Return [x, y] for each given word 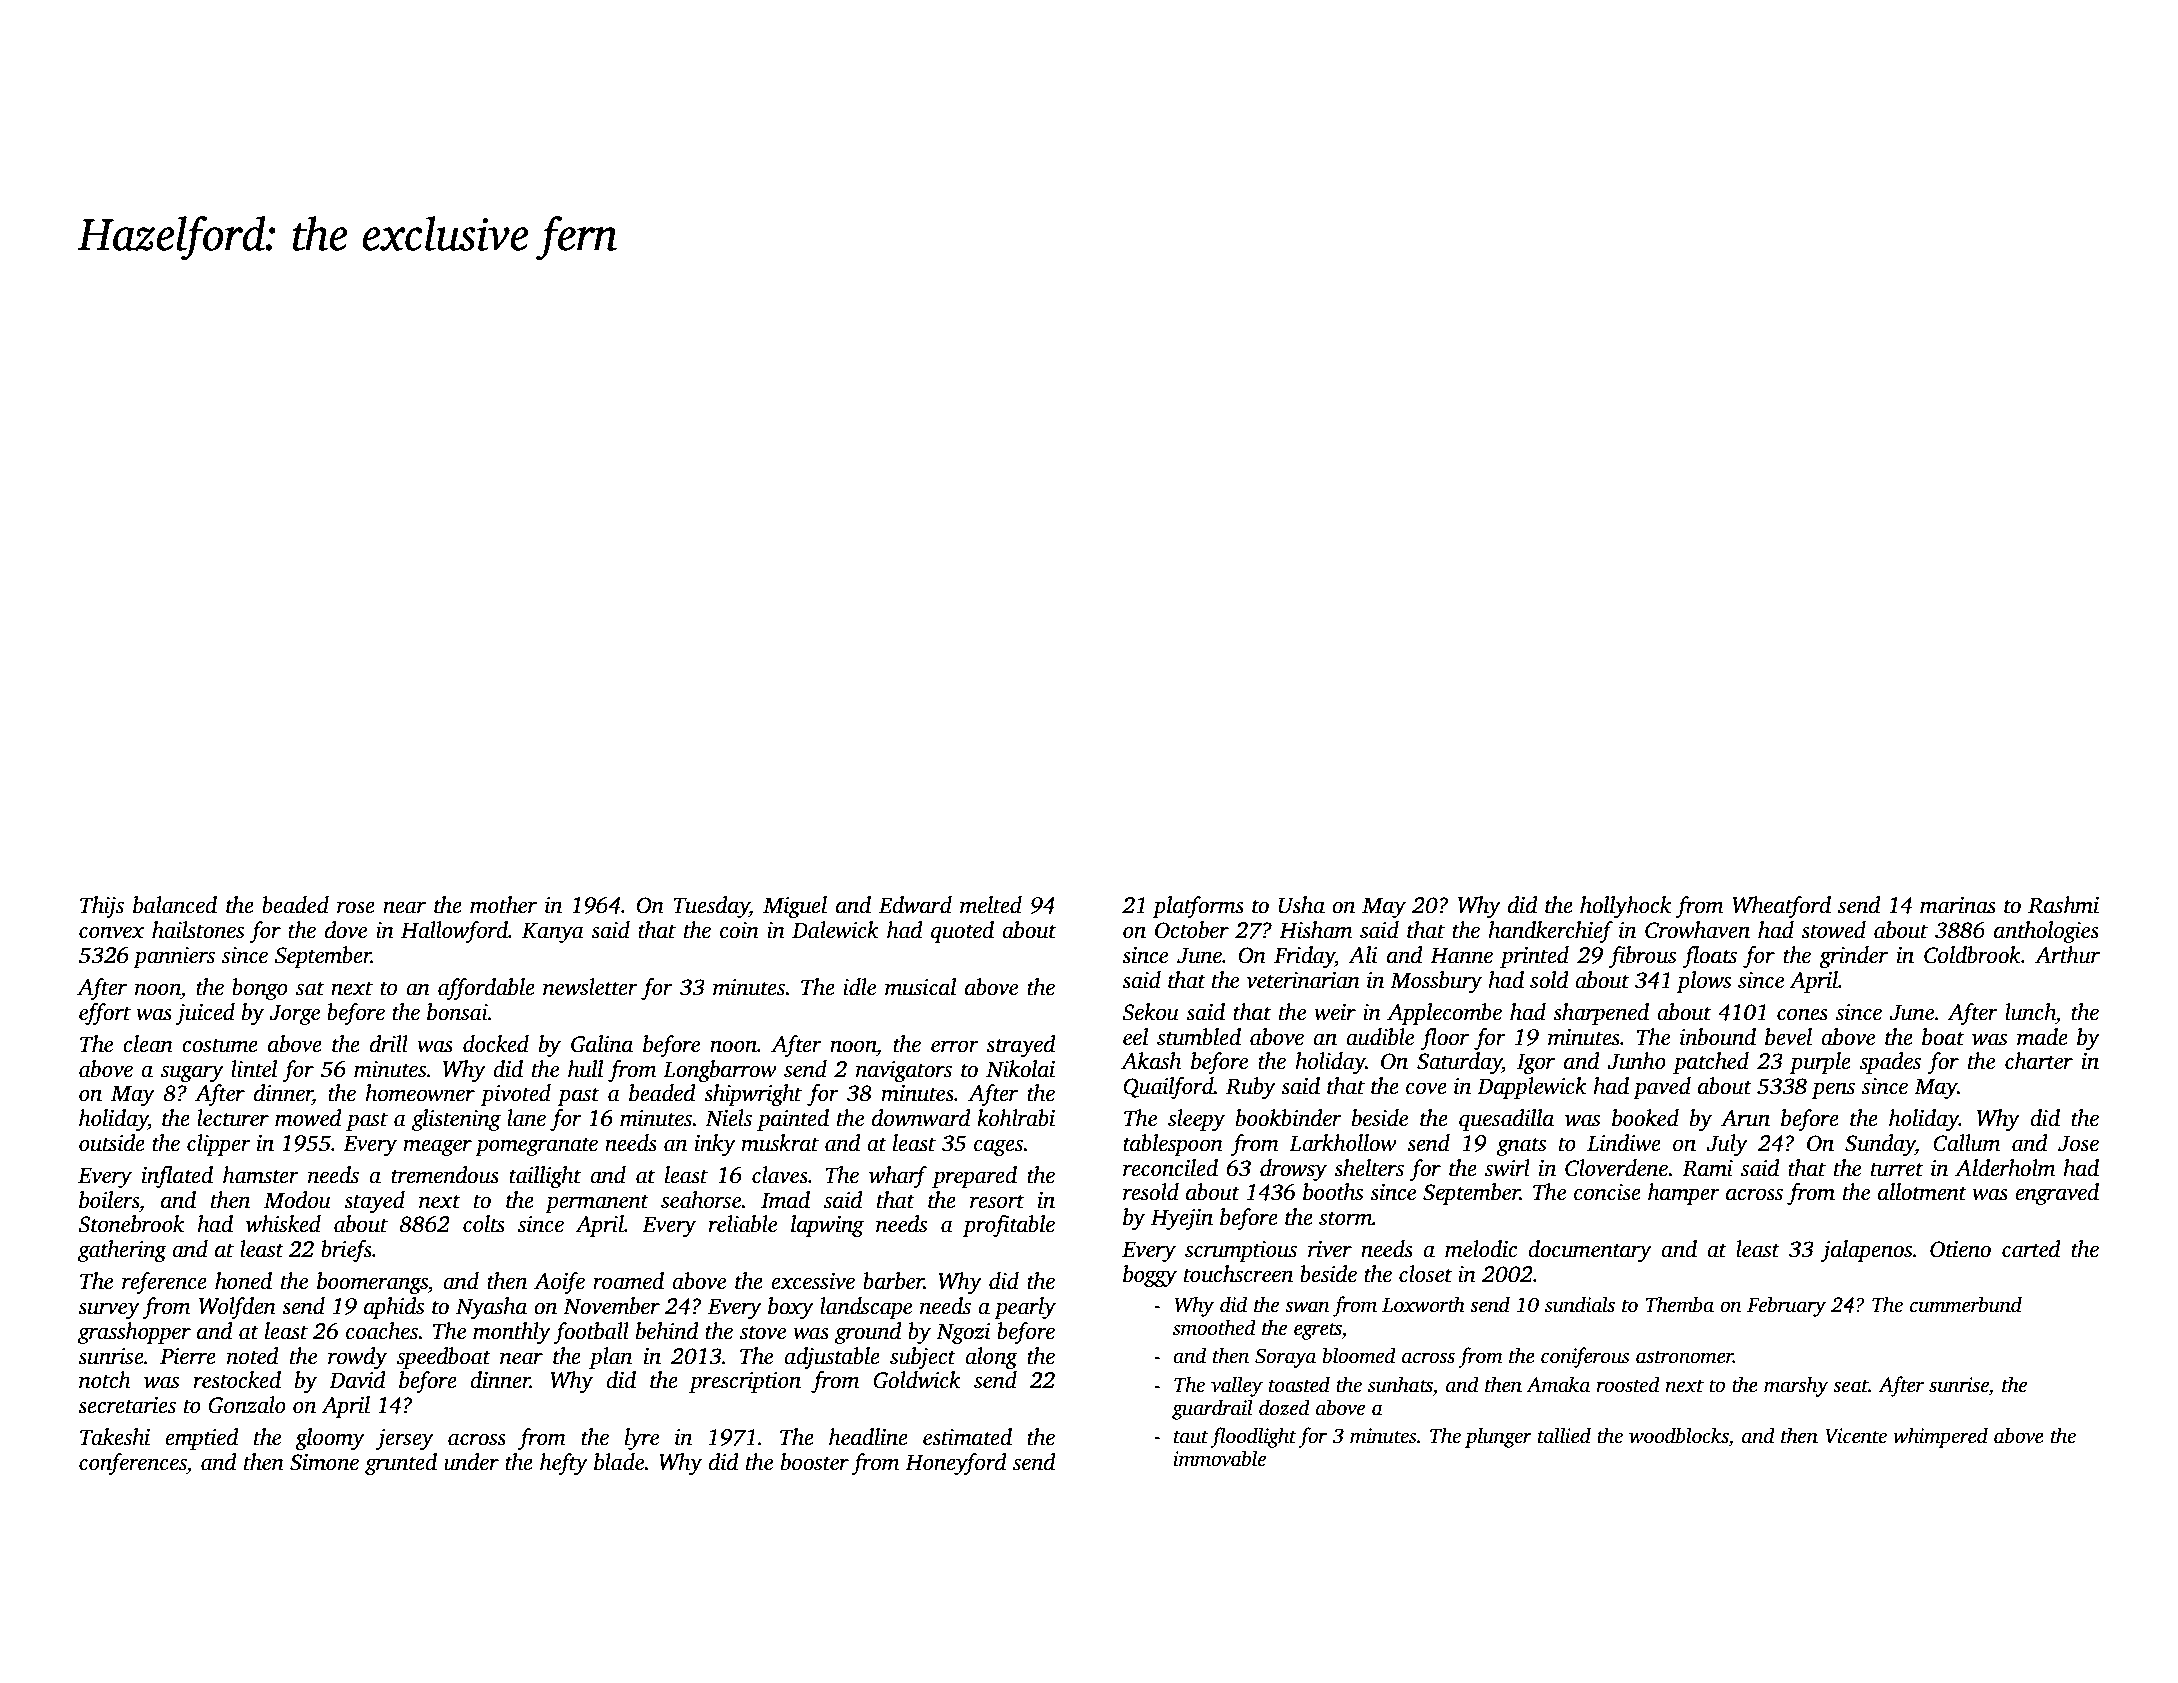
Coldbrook [1972, 955]
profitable [1009, 1226]
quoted [962, 932]
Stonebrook [131, 1224]
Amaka [1558, 1384]
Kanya [553, 932]
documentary [1590, 1251]
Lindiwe [1624, 1143]
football [591, 1333]
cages [998, 1147]
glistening [456, 1120]
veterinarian [1303, 980]
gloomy [330, 1439]
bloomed [1359, 1355]
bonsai [457, 1012]
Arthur [2067, 955]
